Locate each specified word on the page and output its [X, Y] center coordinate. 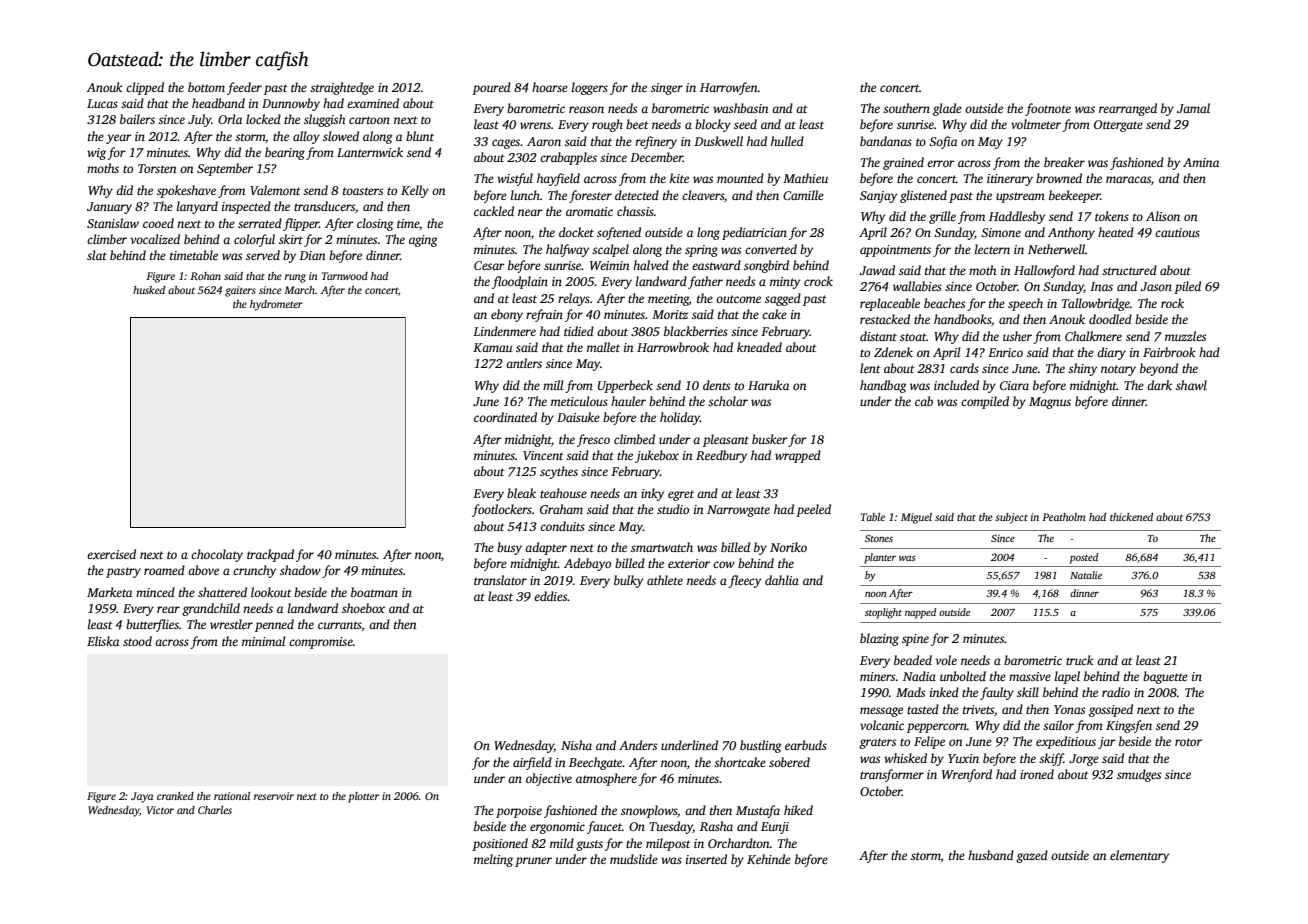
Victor [160, 810]
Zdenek [893, 352]
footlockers [502, 510]
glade [947, 109]
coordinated [505, 417]
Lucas [102, 103]
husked [149, 290]
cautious [1177, 232]
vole [946, 660]
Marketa [109, 592]
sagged [783, 299]
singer [667, 89]
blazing [879, 639]
